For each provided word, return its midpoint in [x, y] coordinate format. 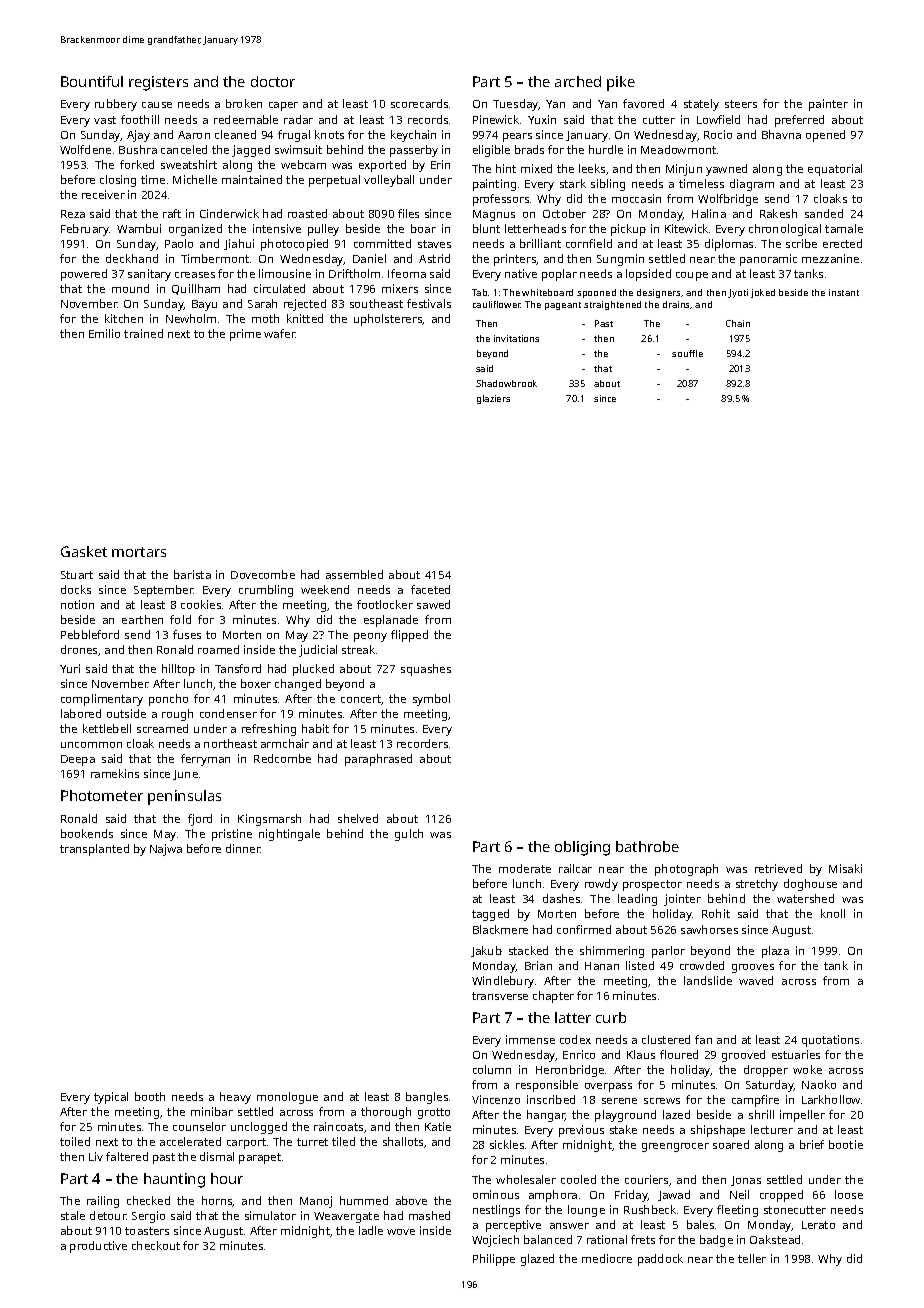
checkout [156, 1245]
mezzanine [830, 258]
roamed [218, 649]
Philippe [494, 1260]
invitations [516, 338]
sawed [433, 604]
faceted [430, 589]
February [85, 230]
